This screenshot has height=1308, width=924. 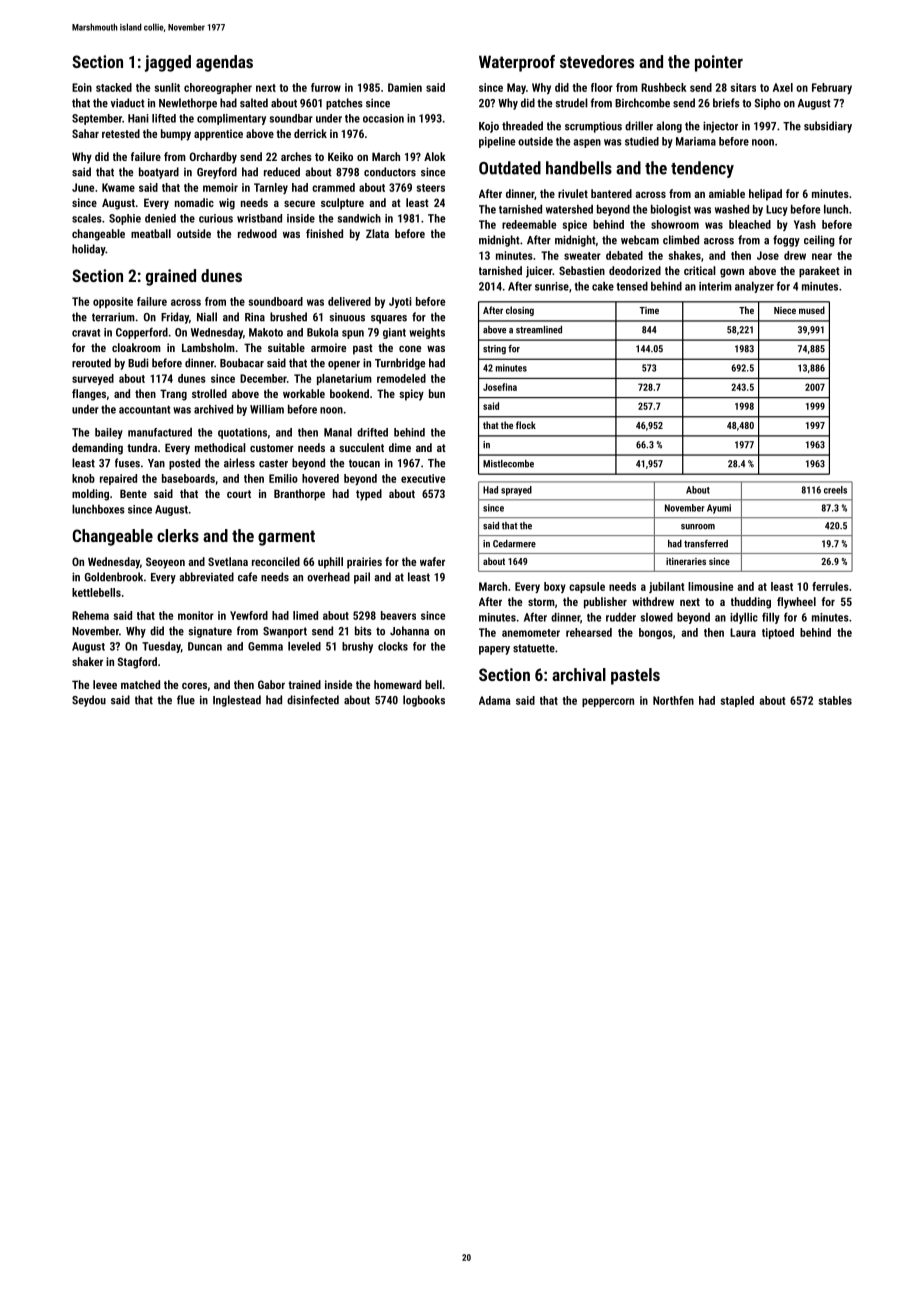 What do you see at coordinates (777, 210) in the screenshot?
I see `Lucy` at bounding box center [777, 210].
